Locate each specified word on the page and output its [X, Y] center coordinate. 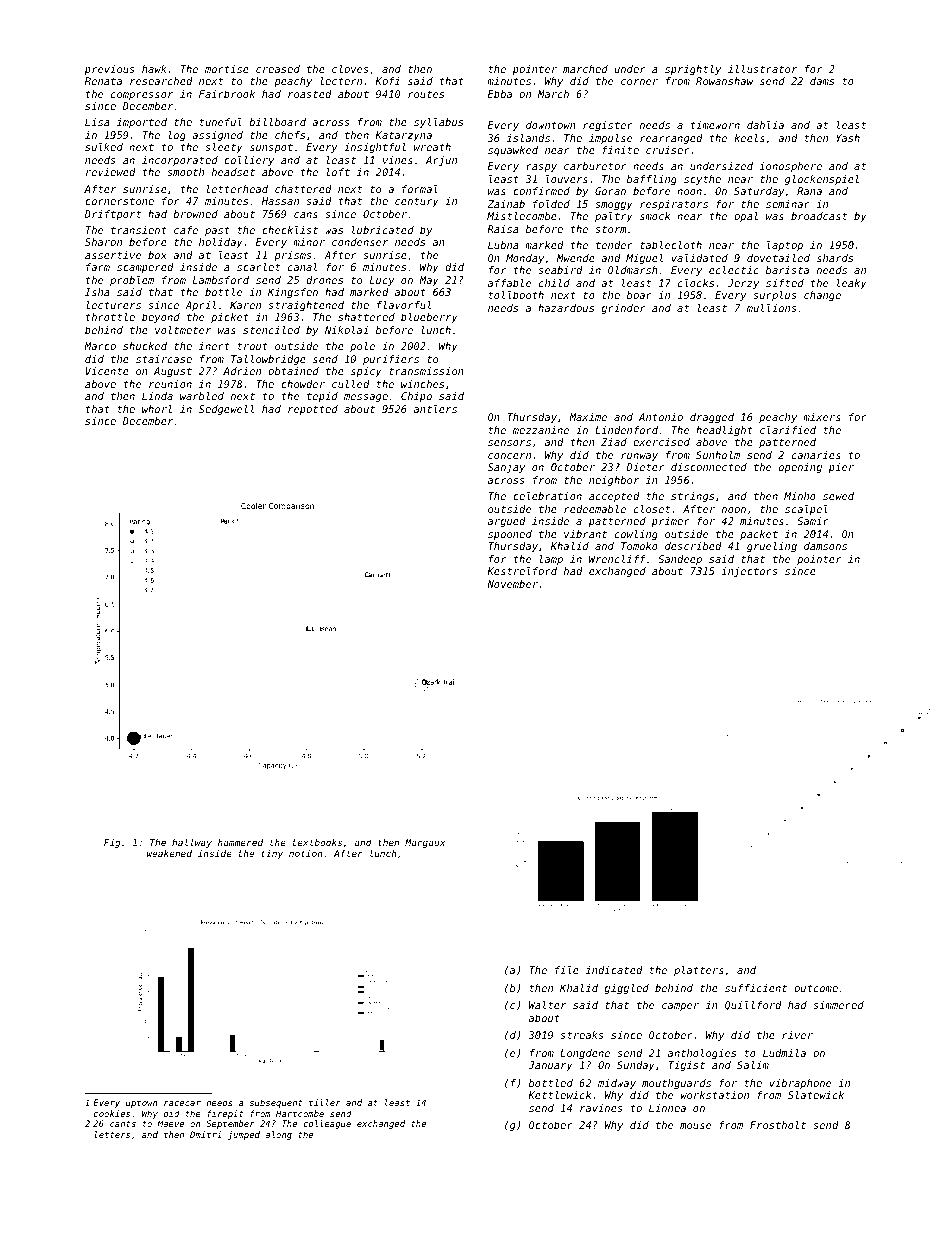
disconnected [709, 467]
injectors [749, 572]
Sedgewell [226, 410]
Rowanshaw [724, 81]
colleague [327, 1124]
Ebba [500, 94]
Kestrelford [522, 571]
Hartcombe [300, 1113]
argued [507, 522]
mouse [695, 1126]
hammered [240, 842]
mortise [227, 69]
